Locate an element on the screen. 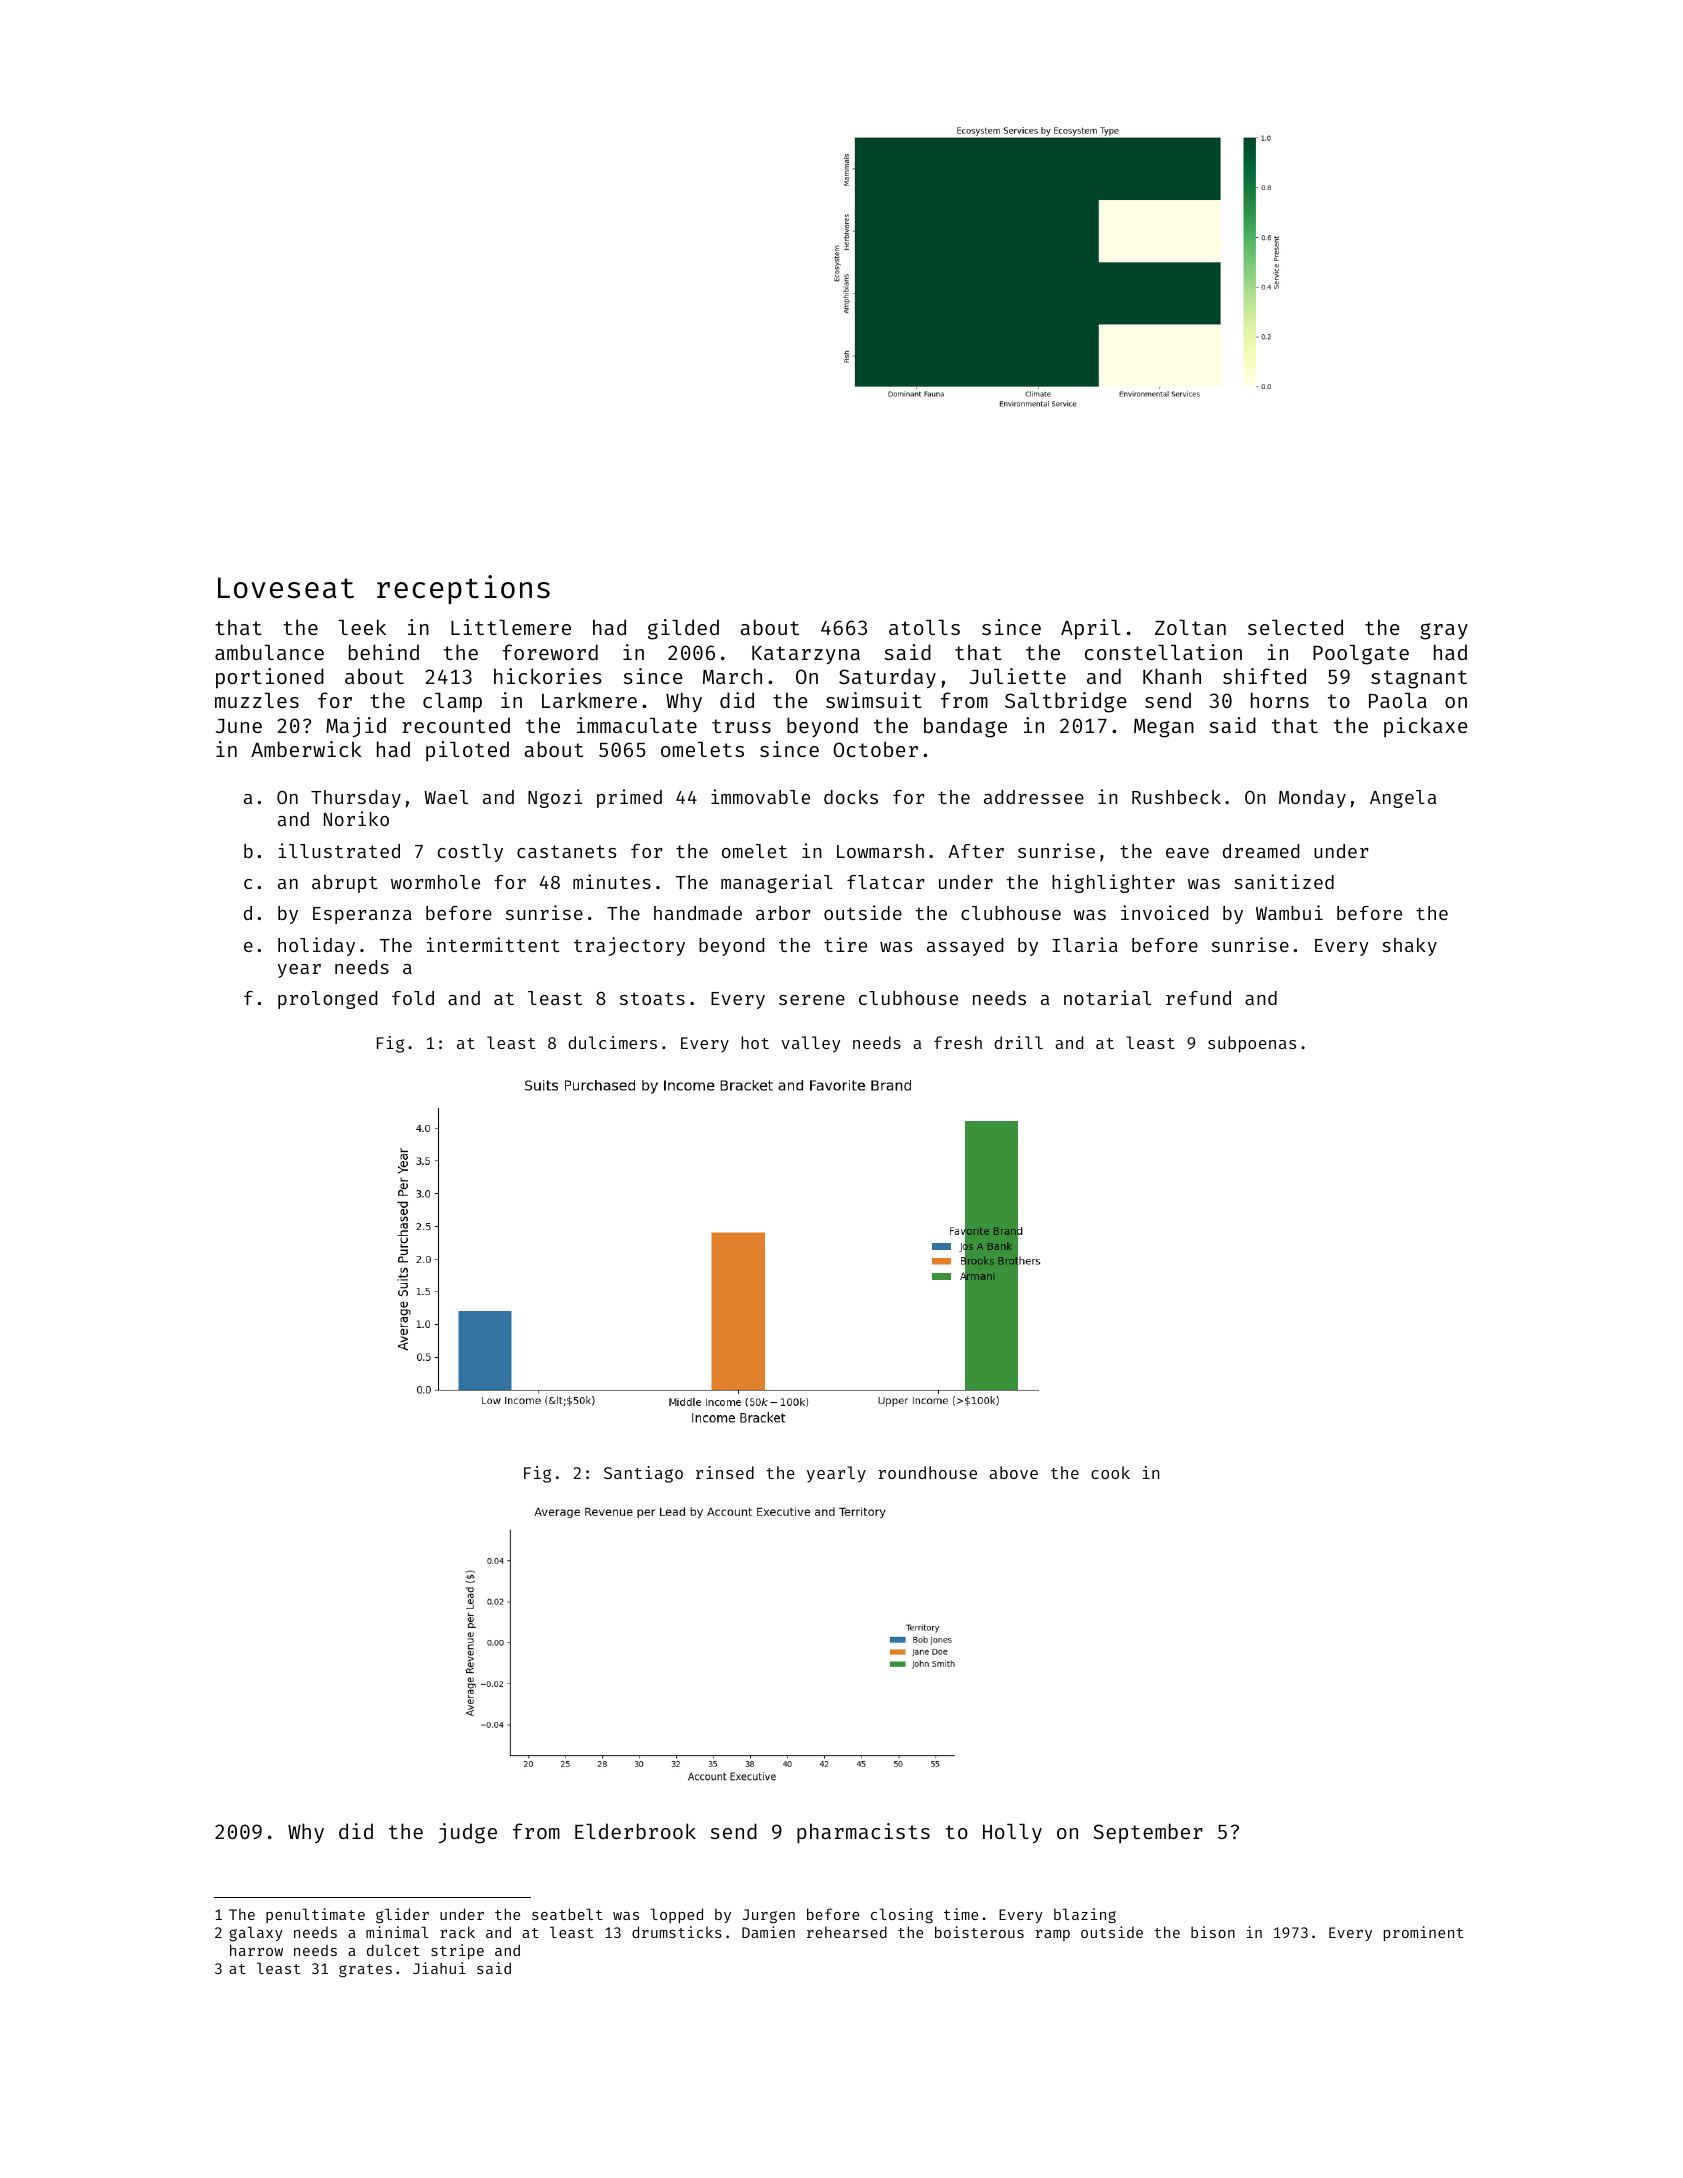  Santiago is located at coordinates (643, 1474).
